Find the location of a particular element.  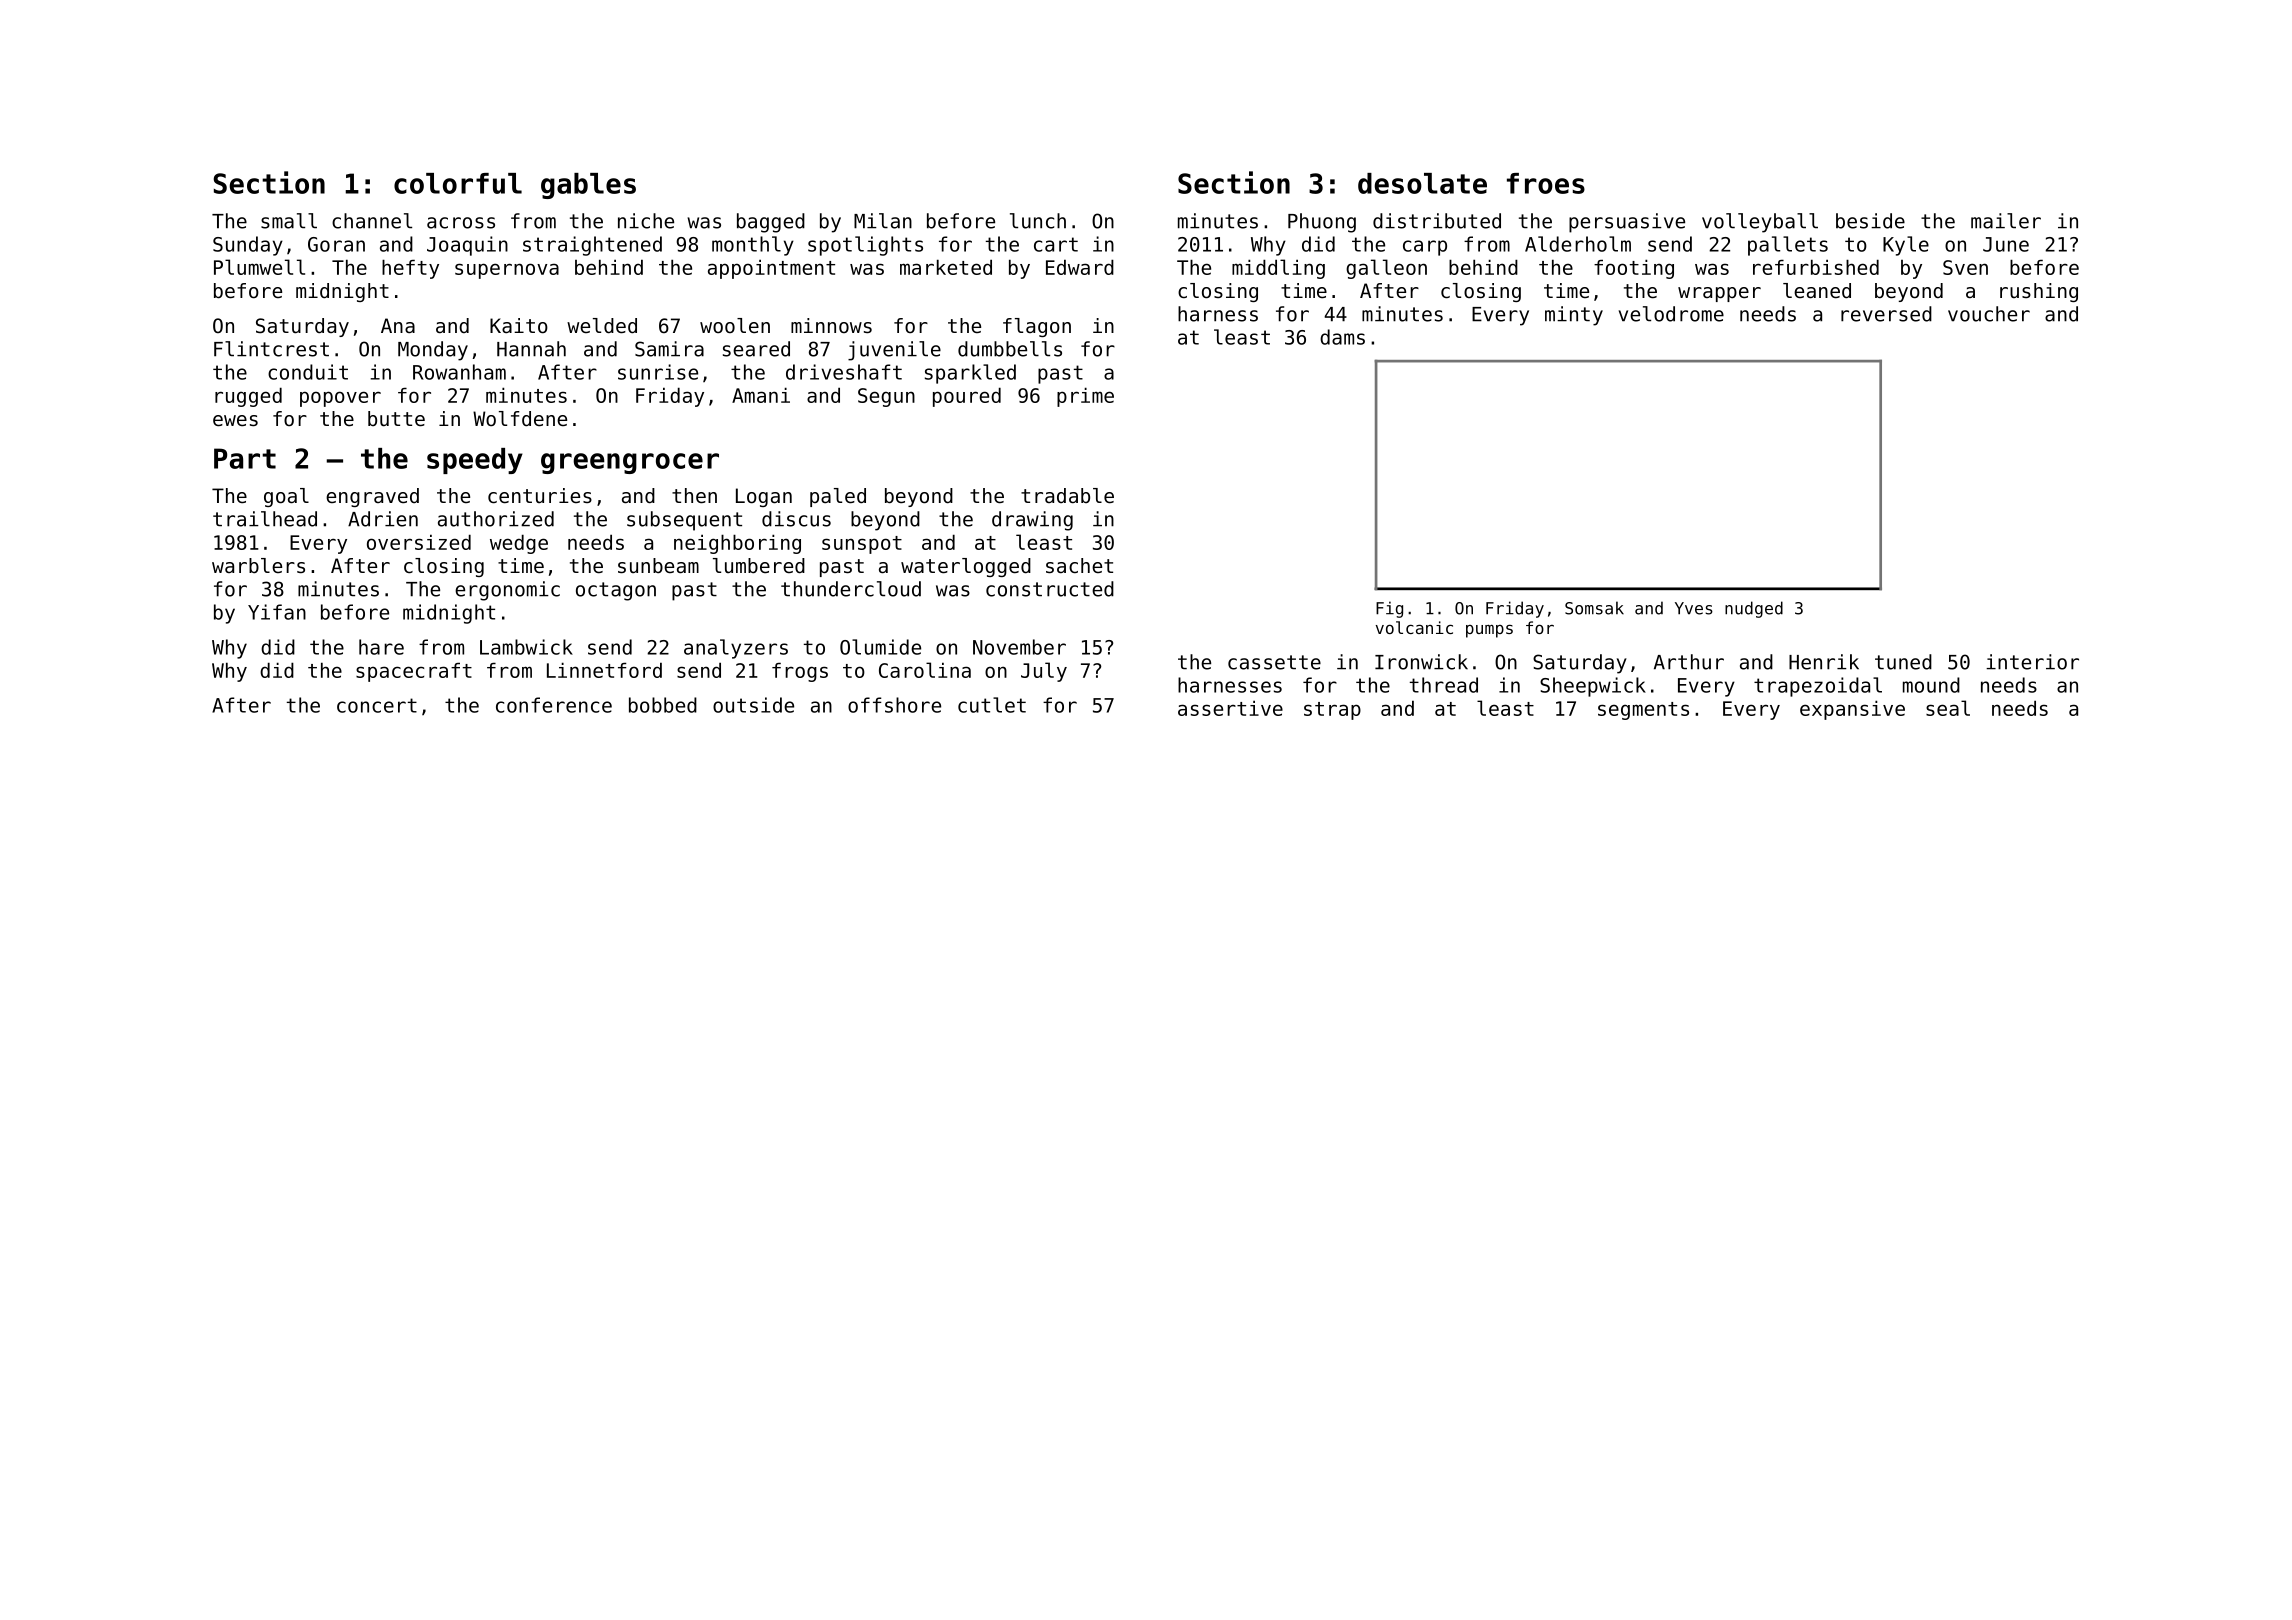

Flintcrest is located at coordinates (271, 349).
